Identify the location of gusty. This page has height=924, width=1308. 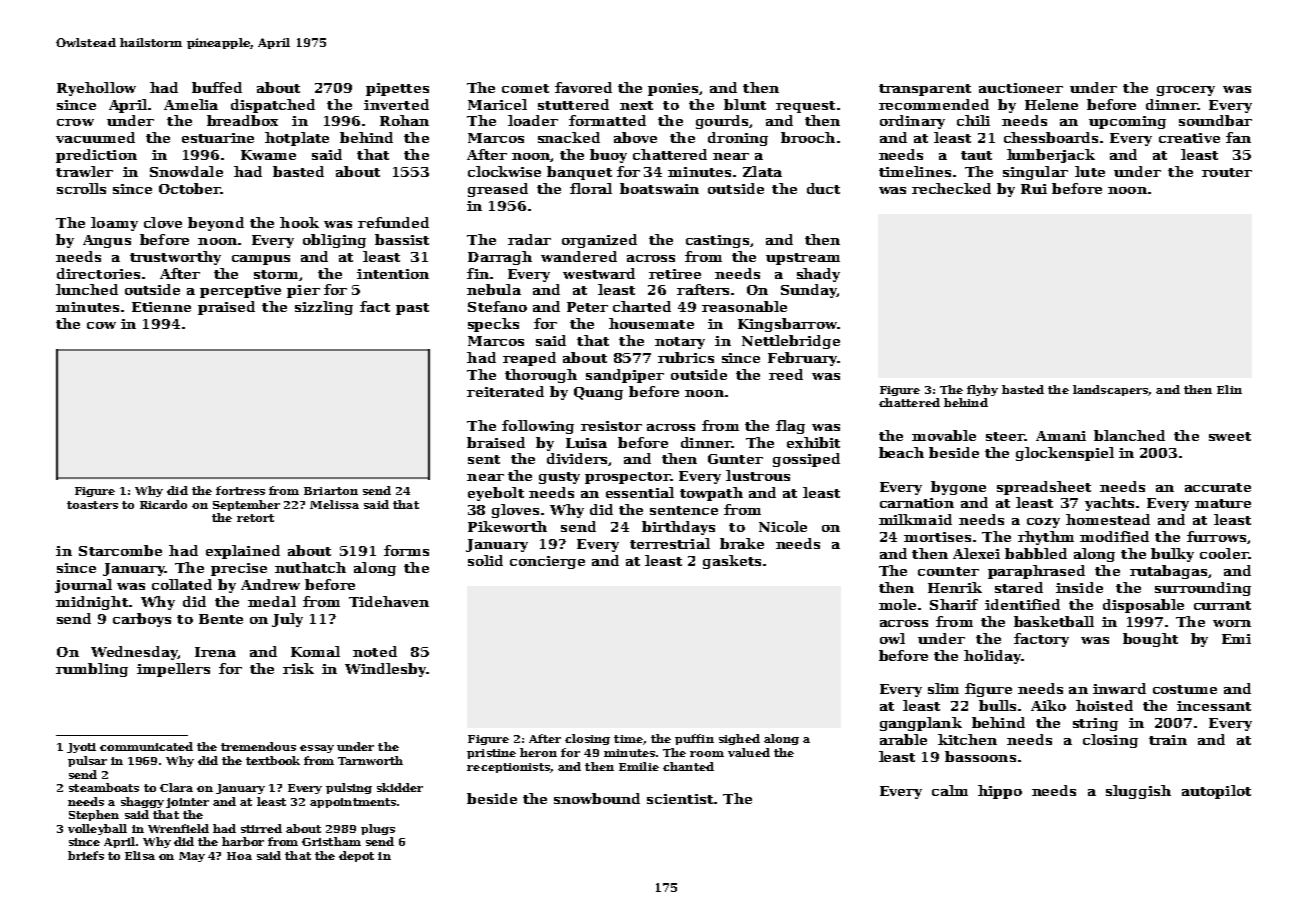
(559, 478).
